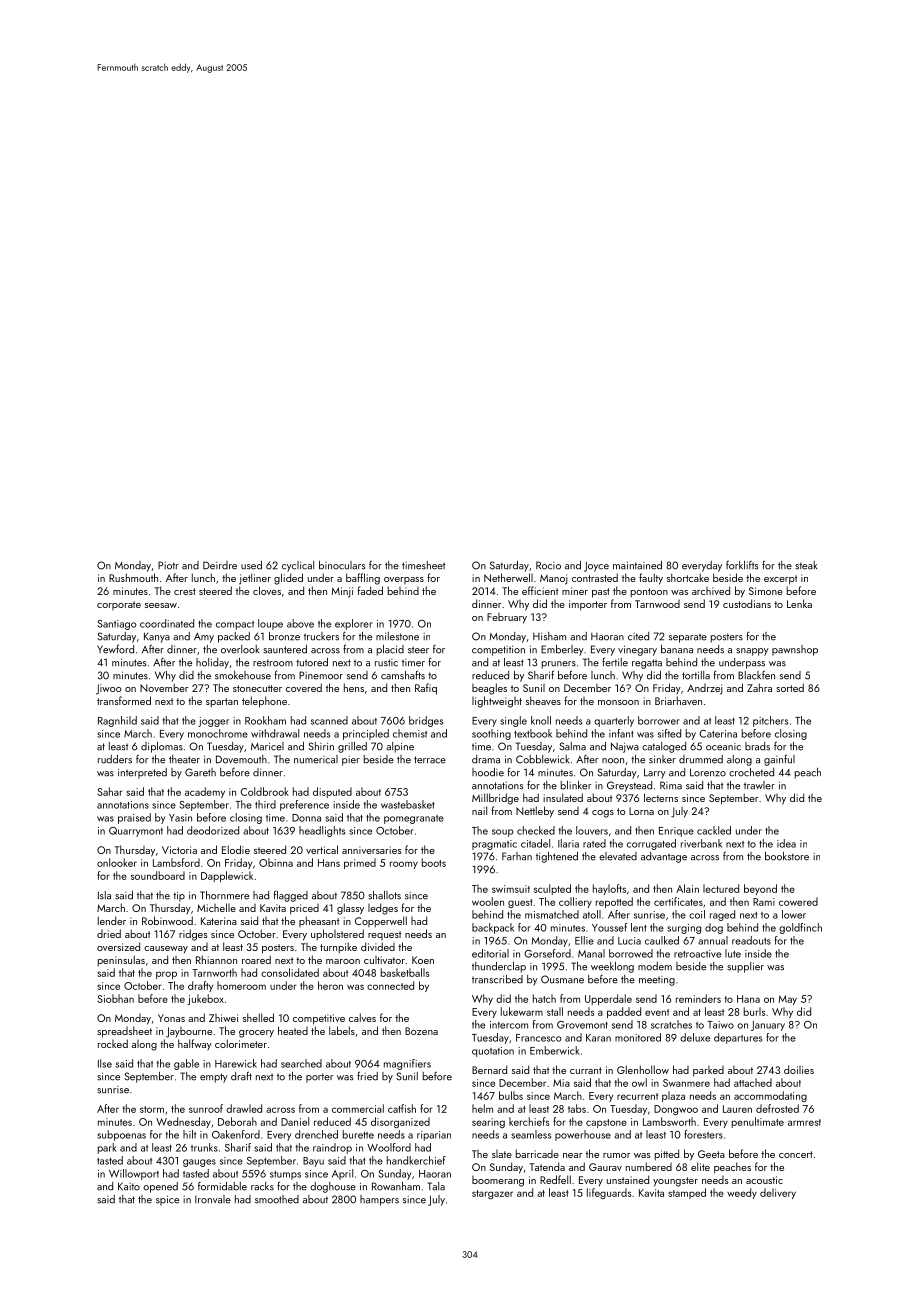  Describe the element at coordinates (212, 663) in the screenshot. I see `holiday` at that location.
